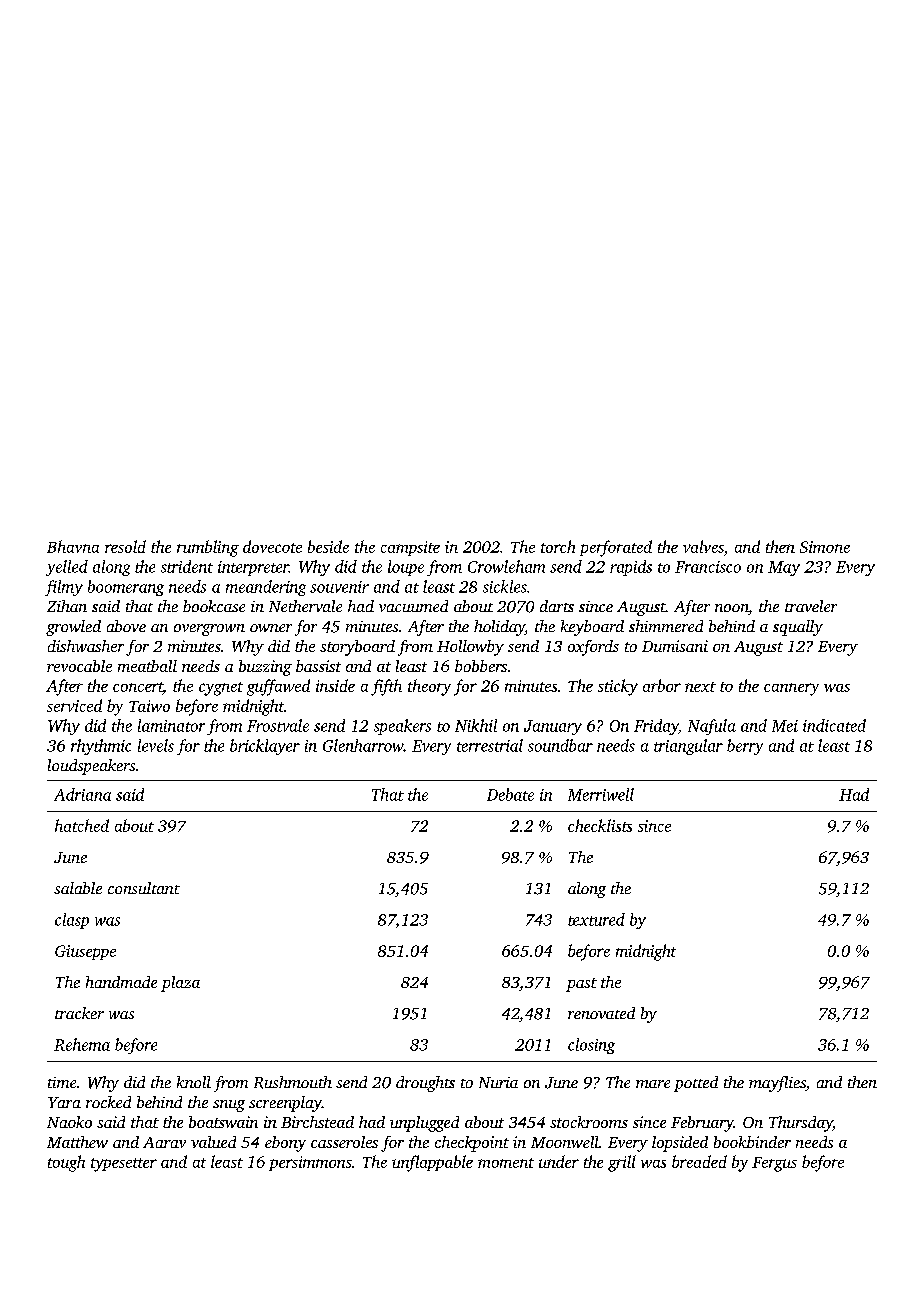  What do you see at coordinates (194, 1082) in the screenshot?
I see `knoll` at bounding box center [194, 1082].
